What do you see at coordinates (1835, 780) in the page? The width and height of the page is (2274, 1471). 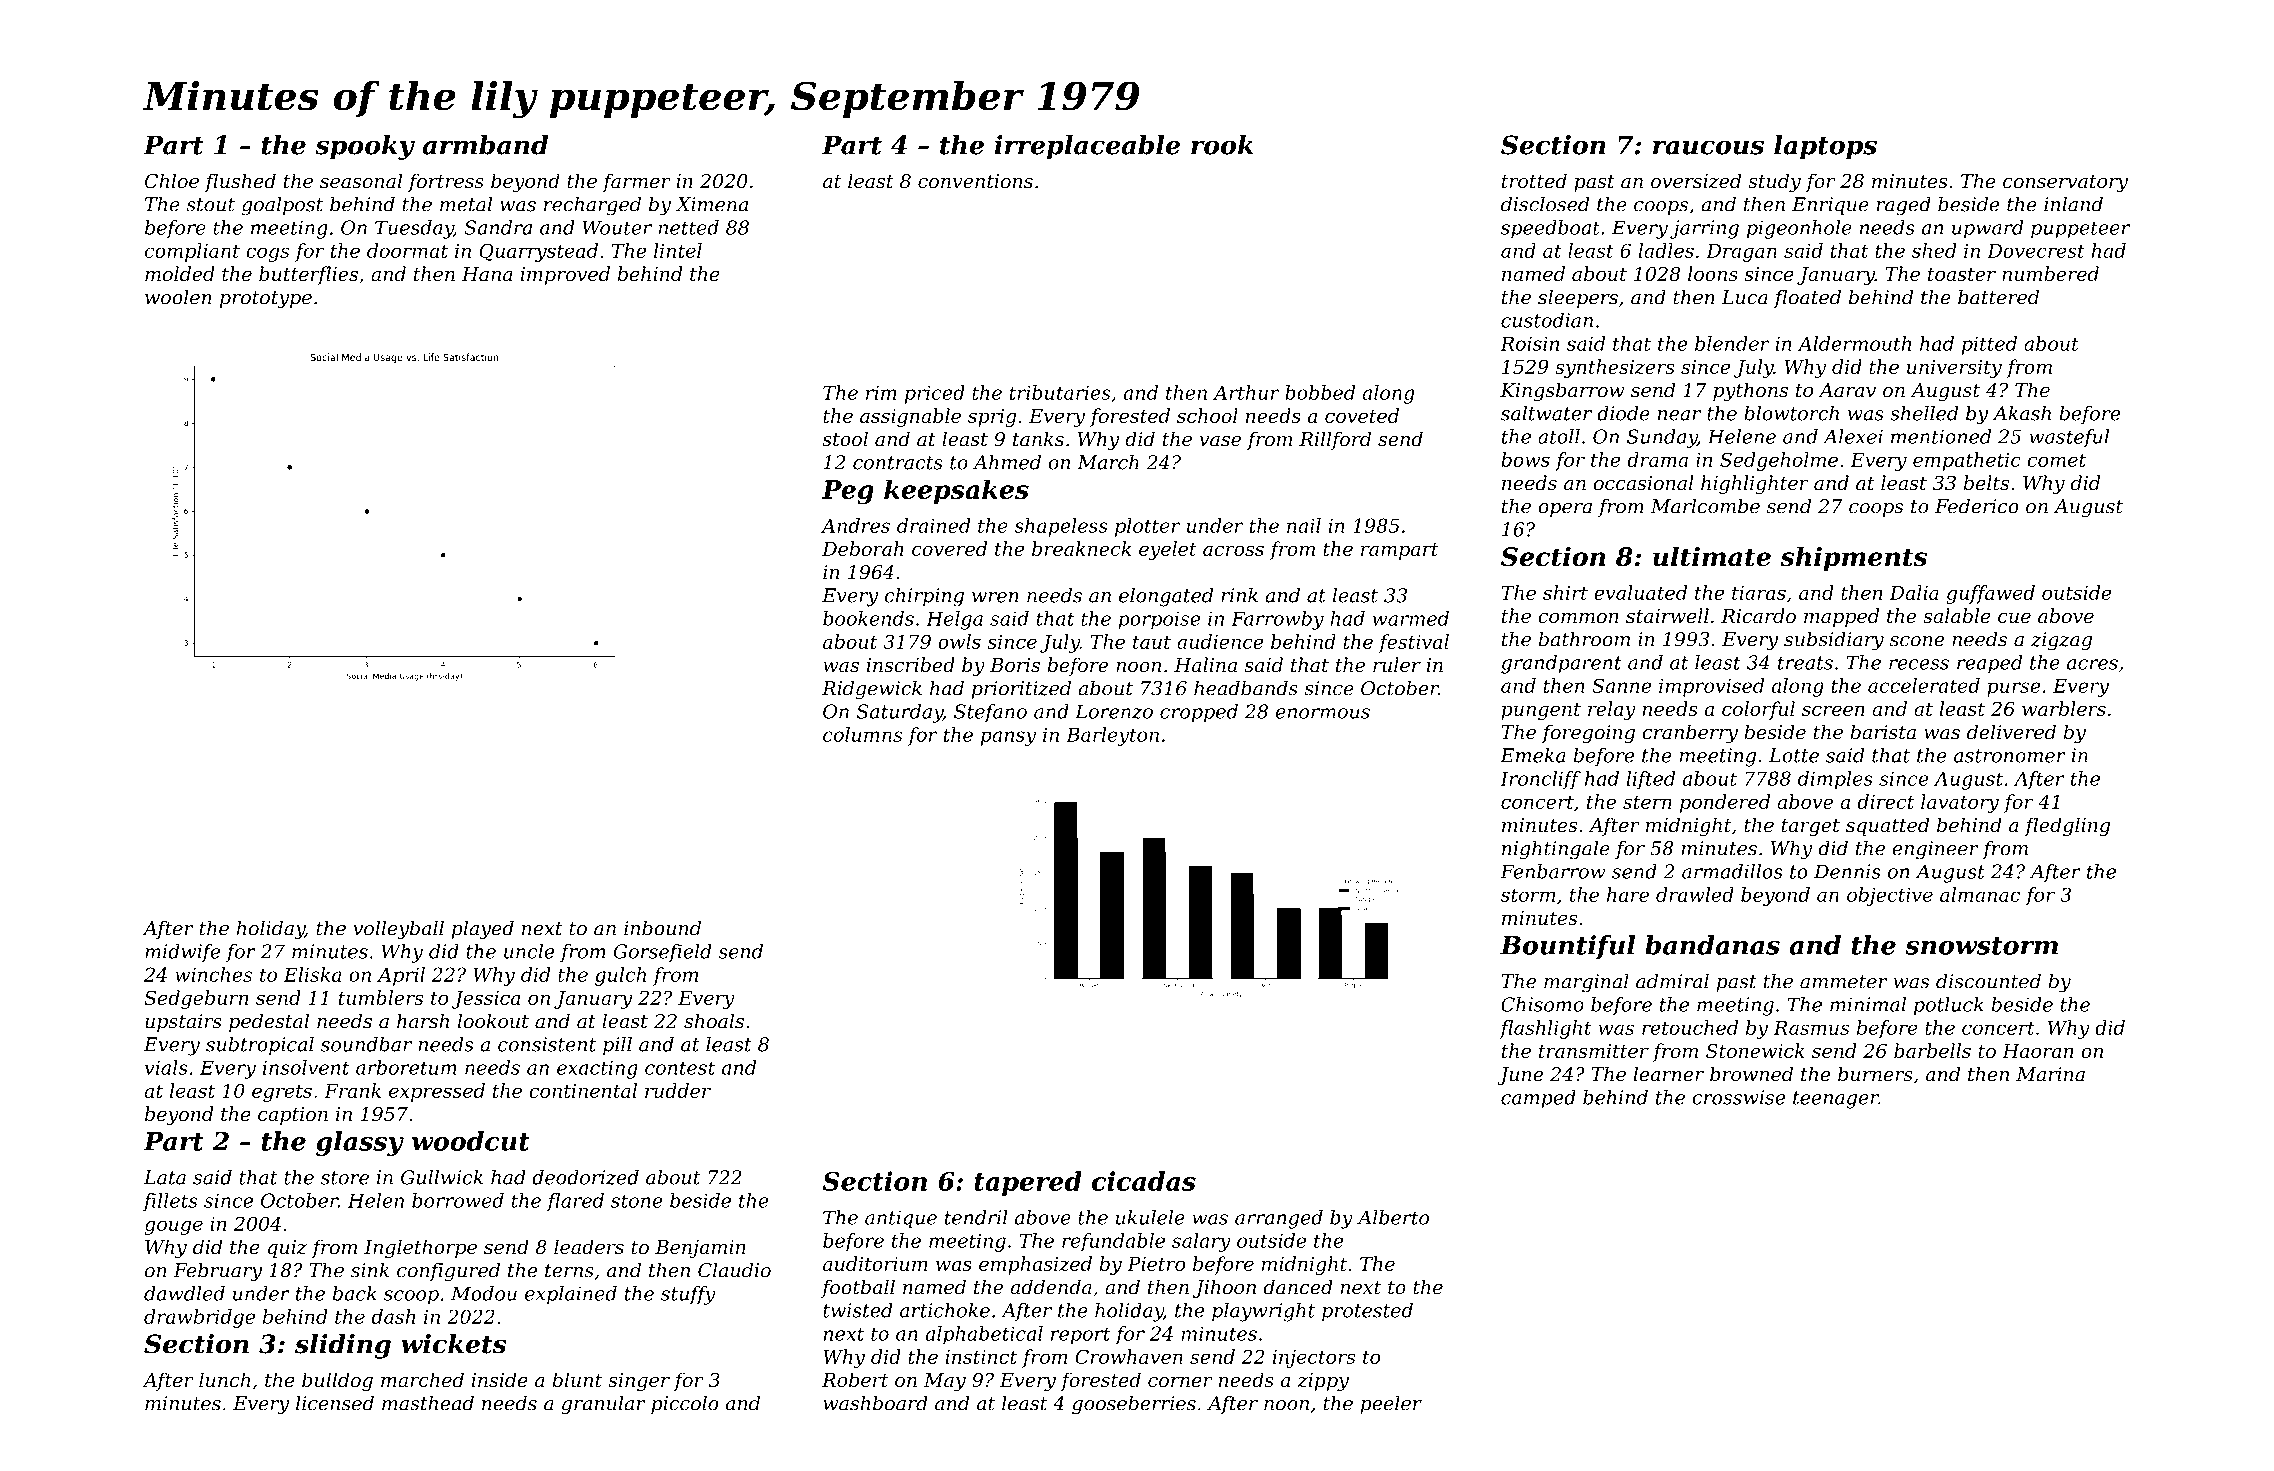 I see `dimples` at bounding box center [1835, 780].
